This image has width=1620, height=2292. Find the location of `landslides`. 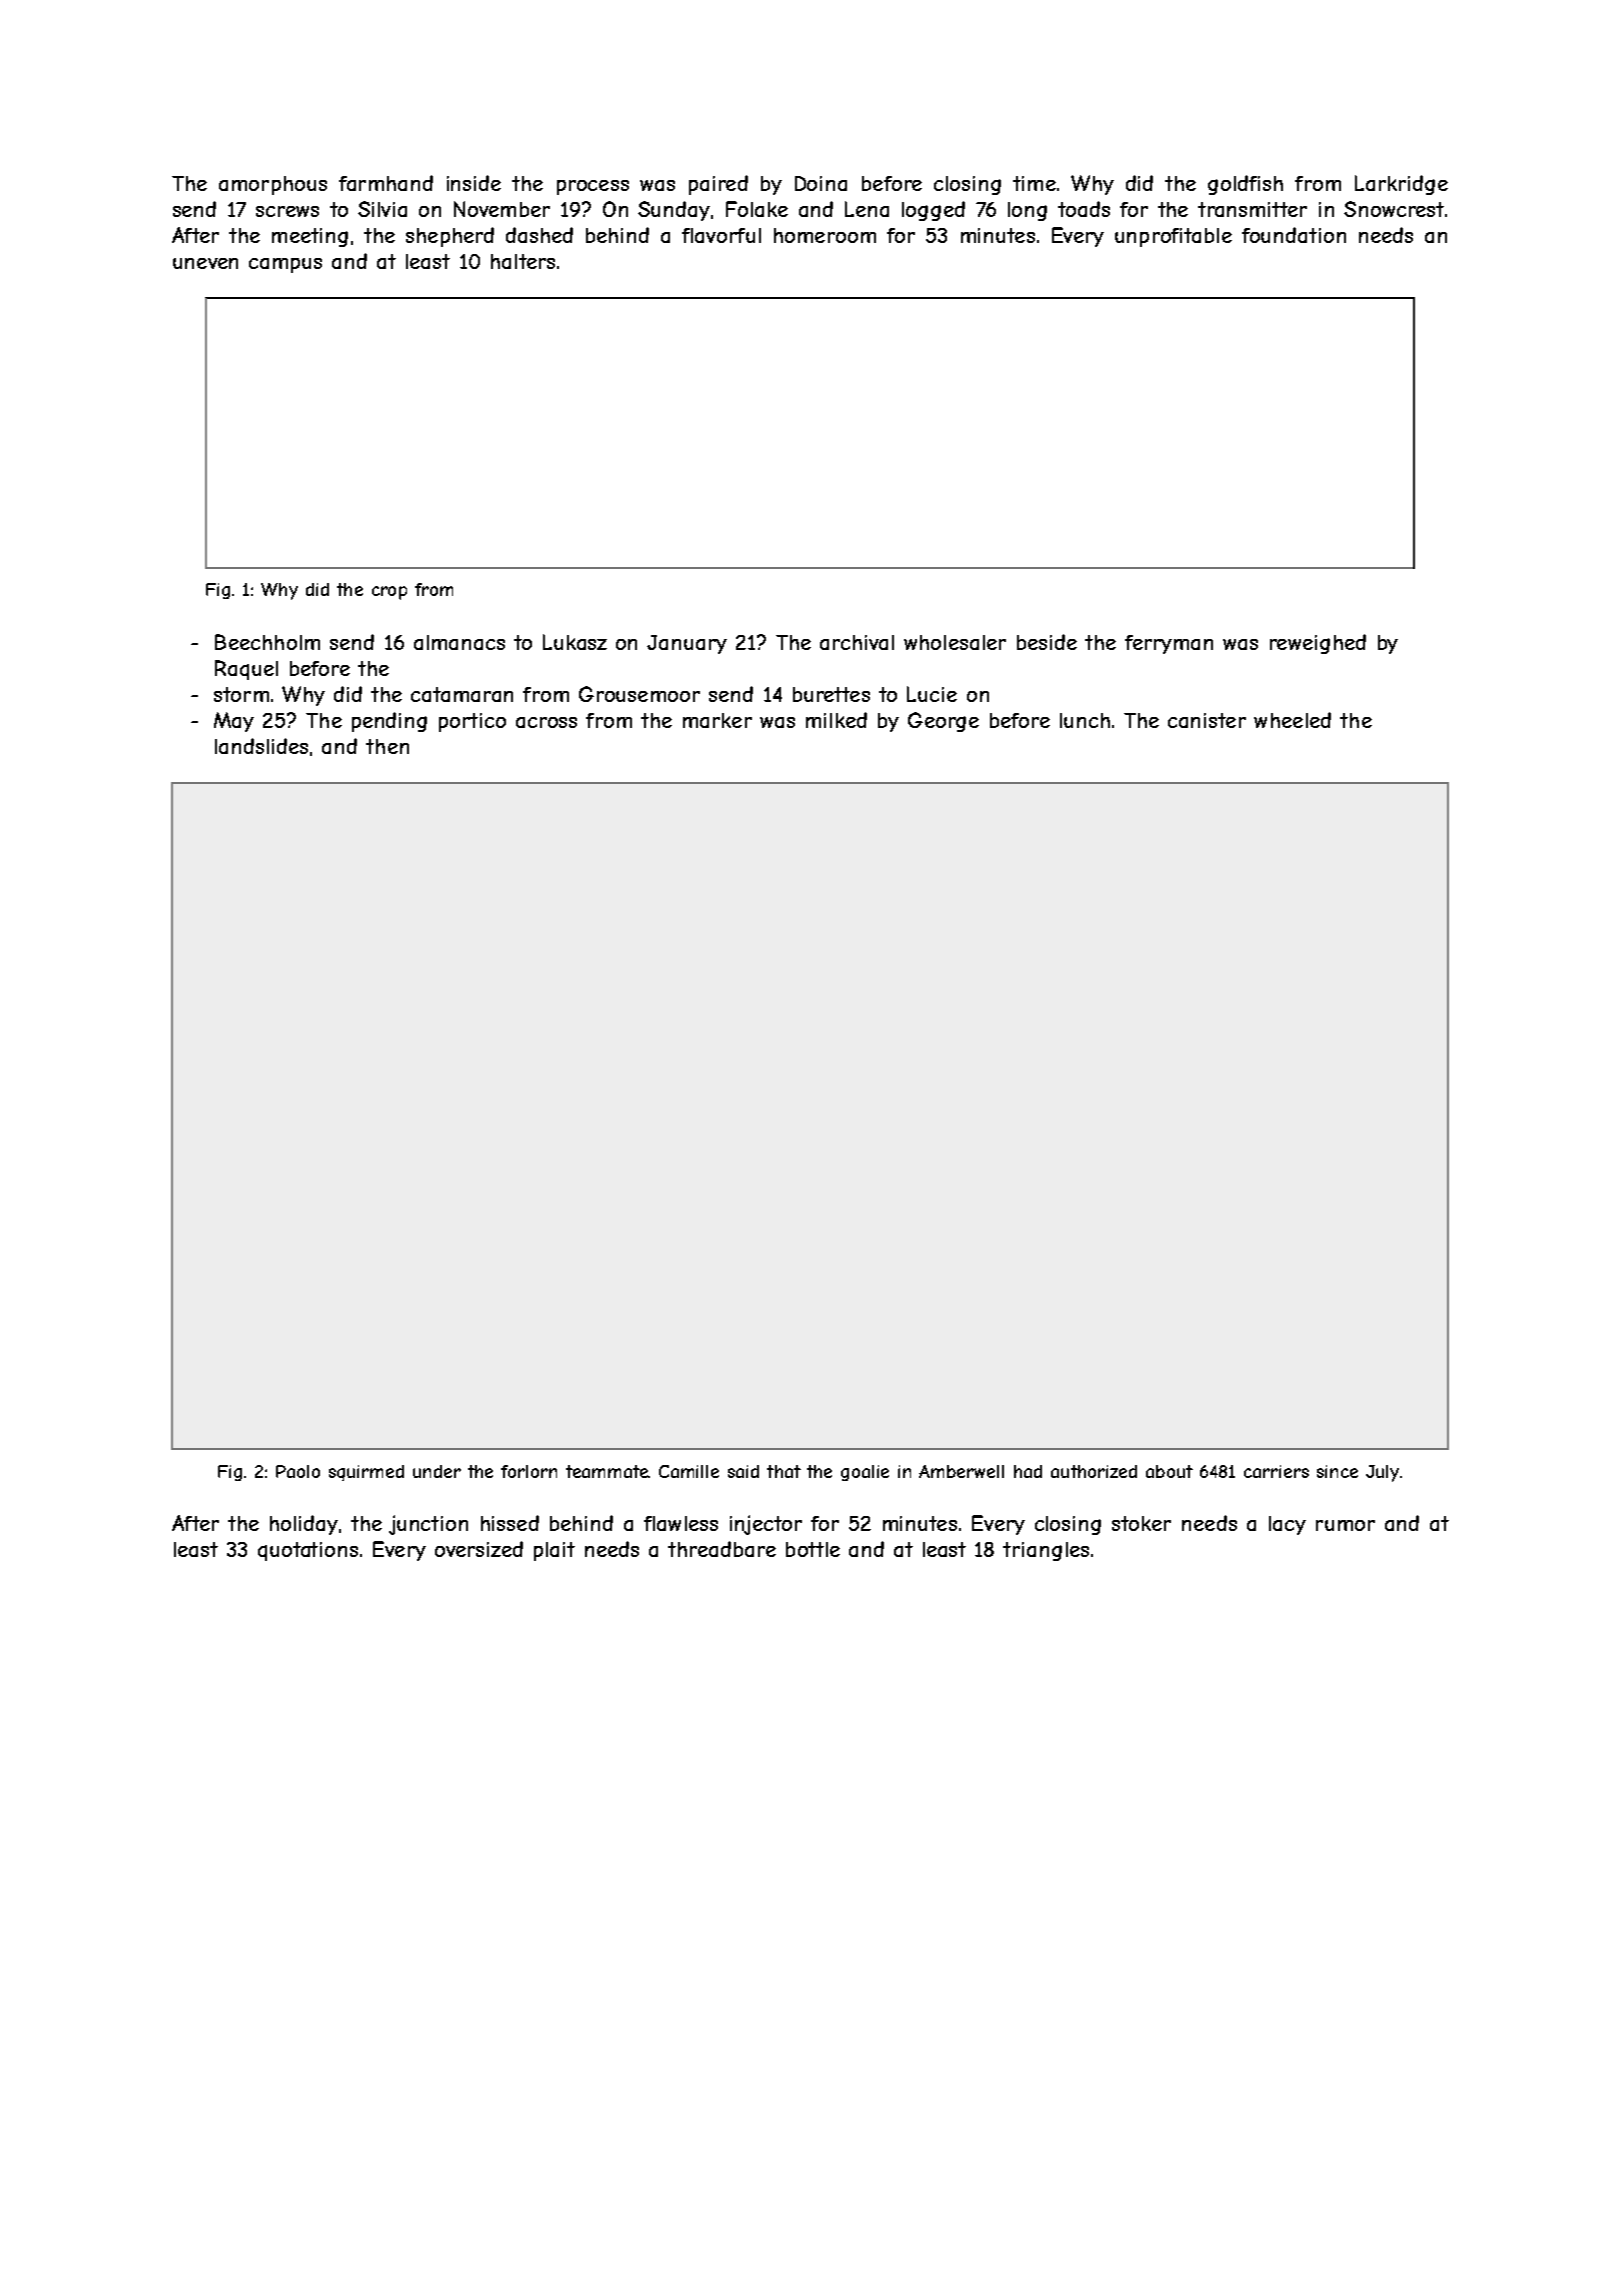

landslides is located at coordinates (261, 746).
